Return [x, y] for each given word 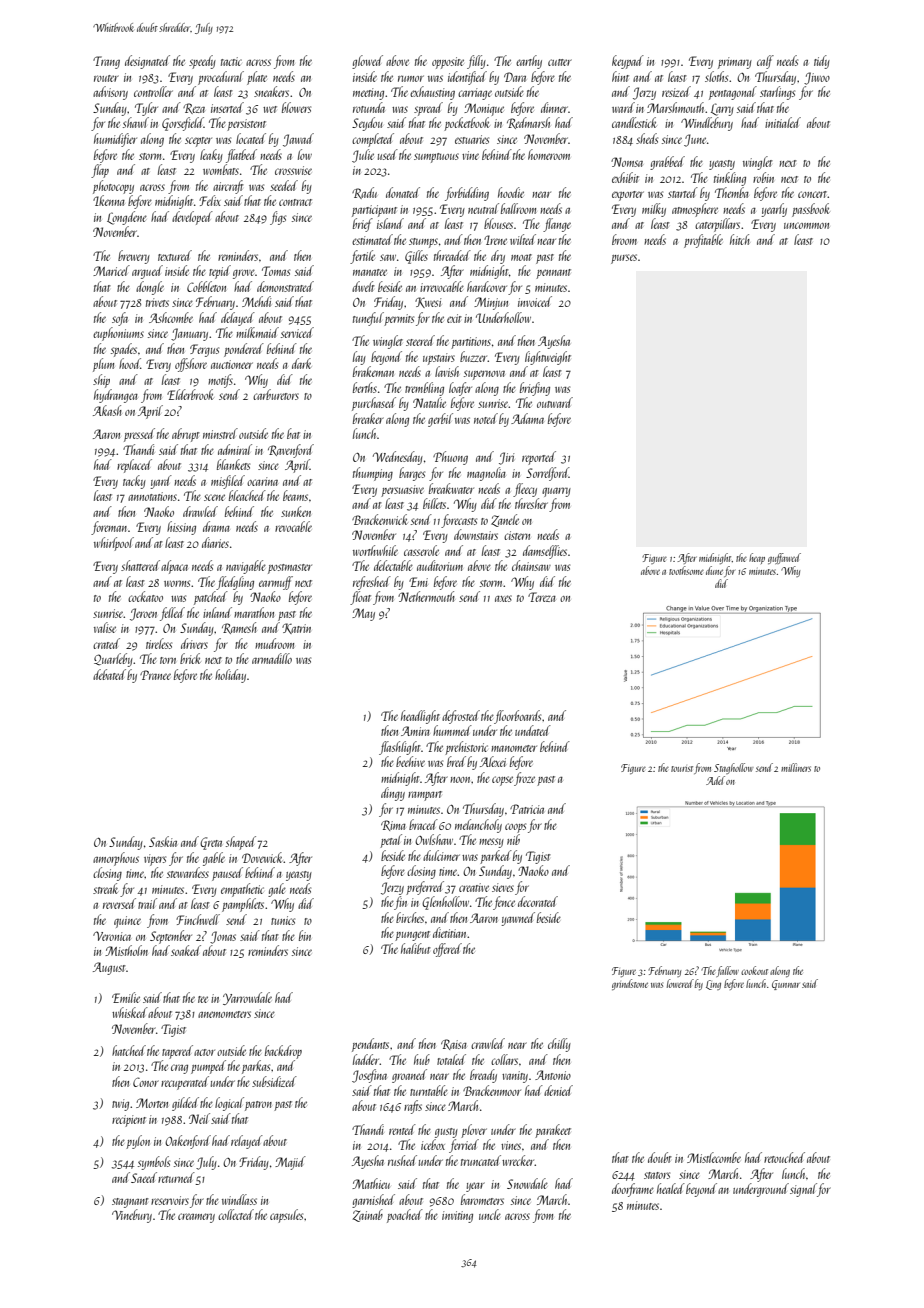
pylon [138, 1142]
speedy [202, 62]
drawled [200, 511]
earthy [529, 62]
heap [757, 558]
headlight [420, 717]
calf [765, 62]
